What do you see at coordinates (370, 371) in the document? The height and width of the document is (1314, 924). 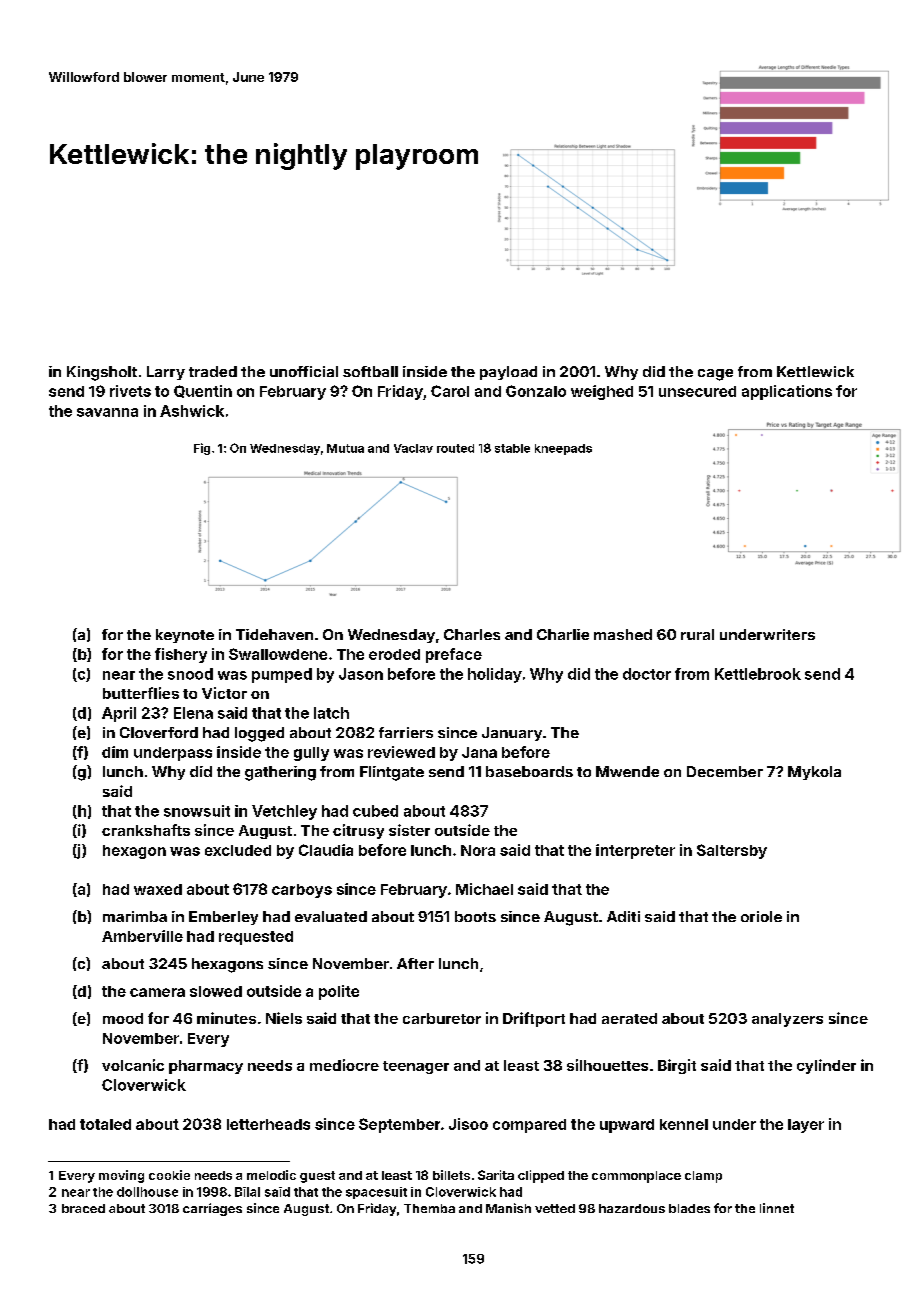 I see `softball` at bounding box center [370, 371].
